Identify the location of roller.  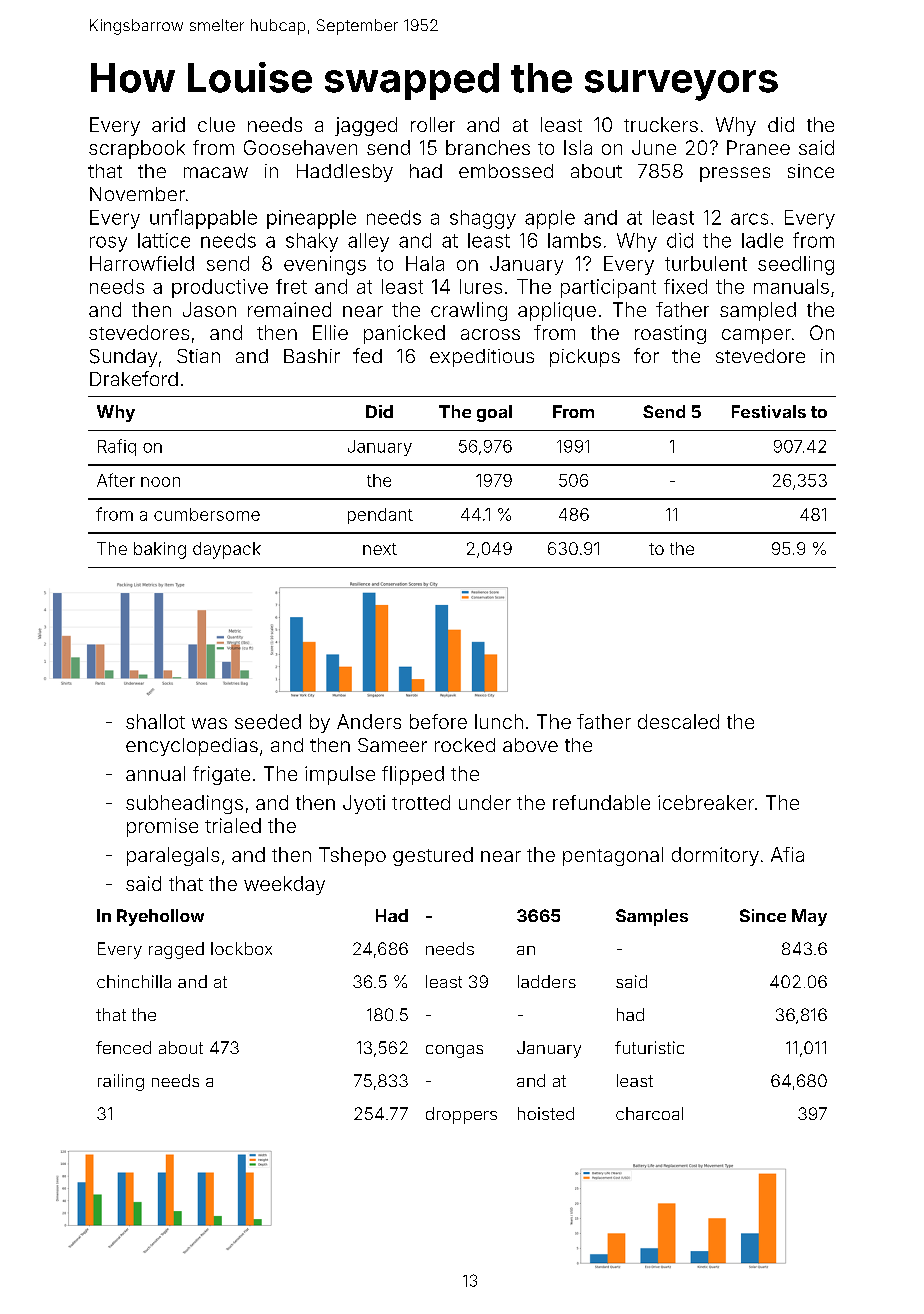
(433, 124).
